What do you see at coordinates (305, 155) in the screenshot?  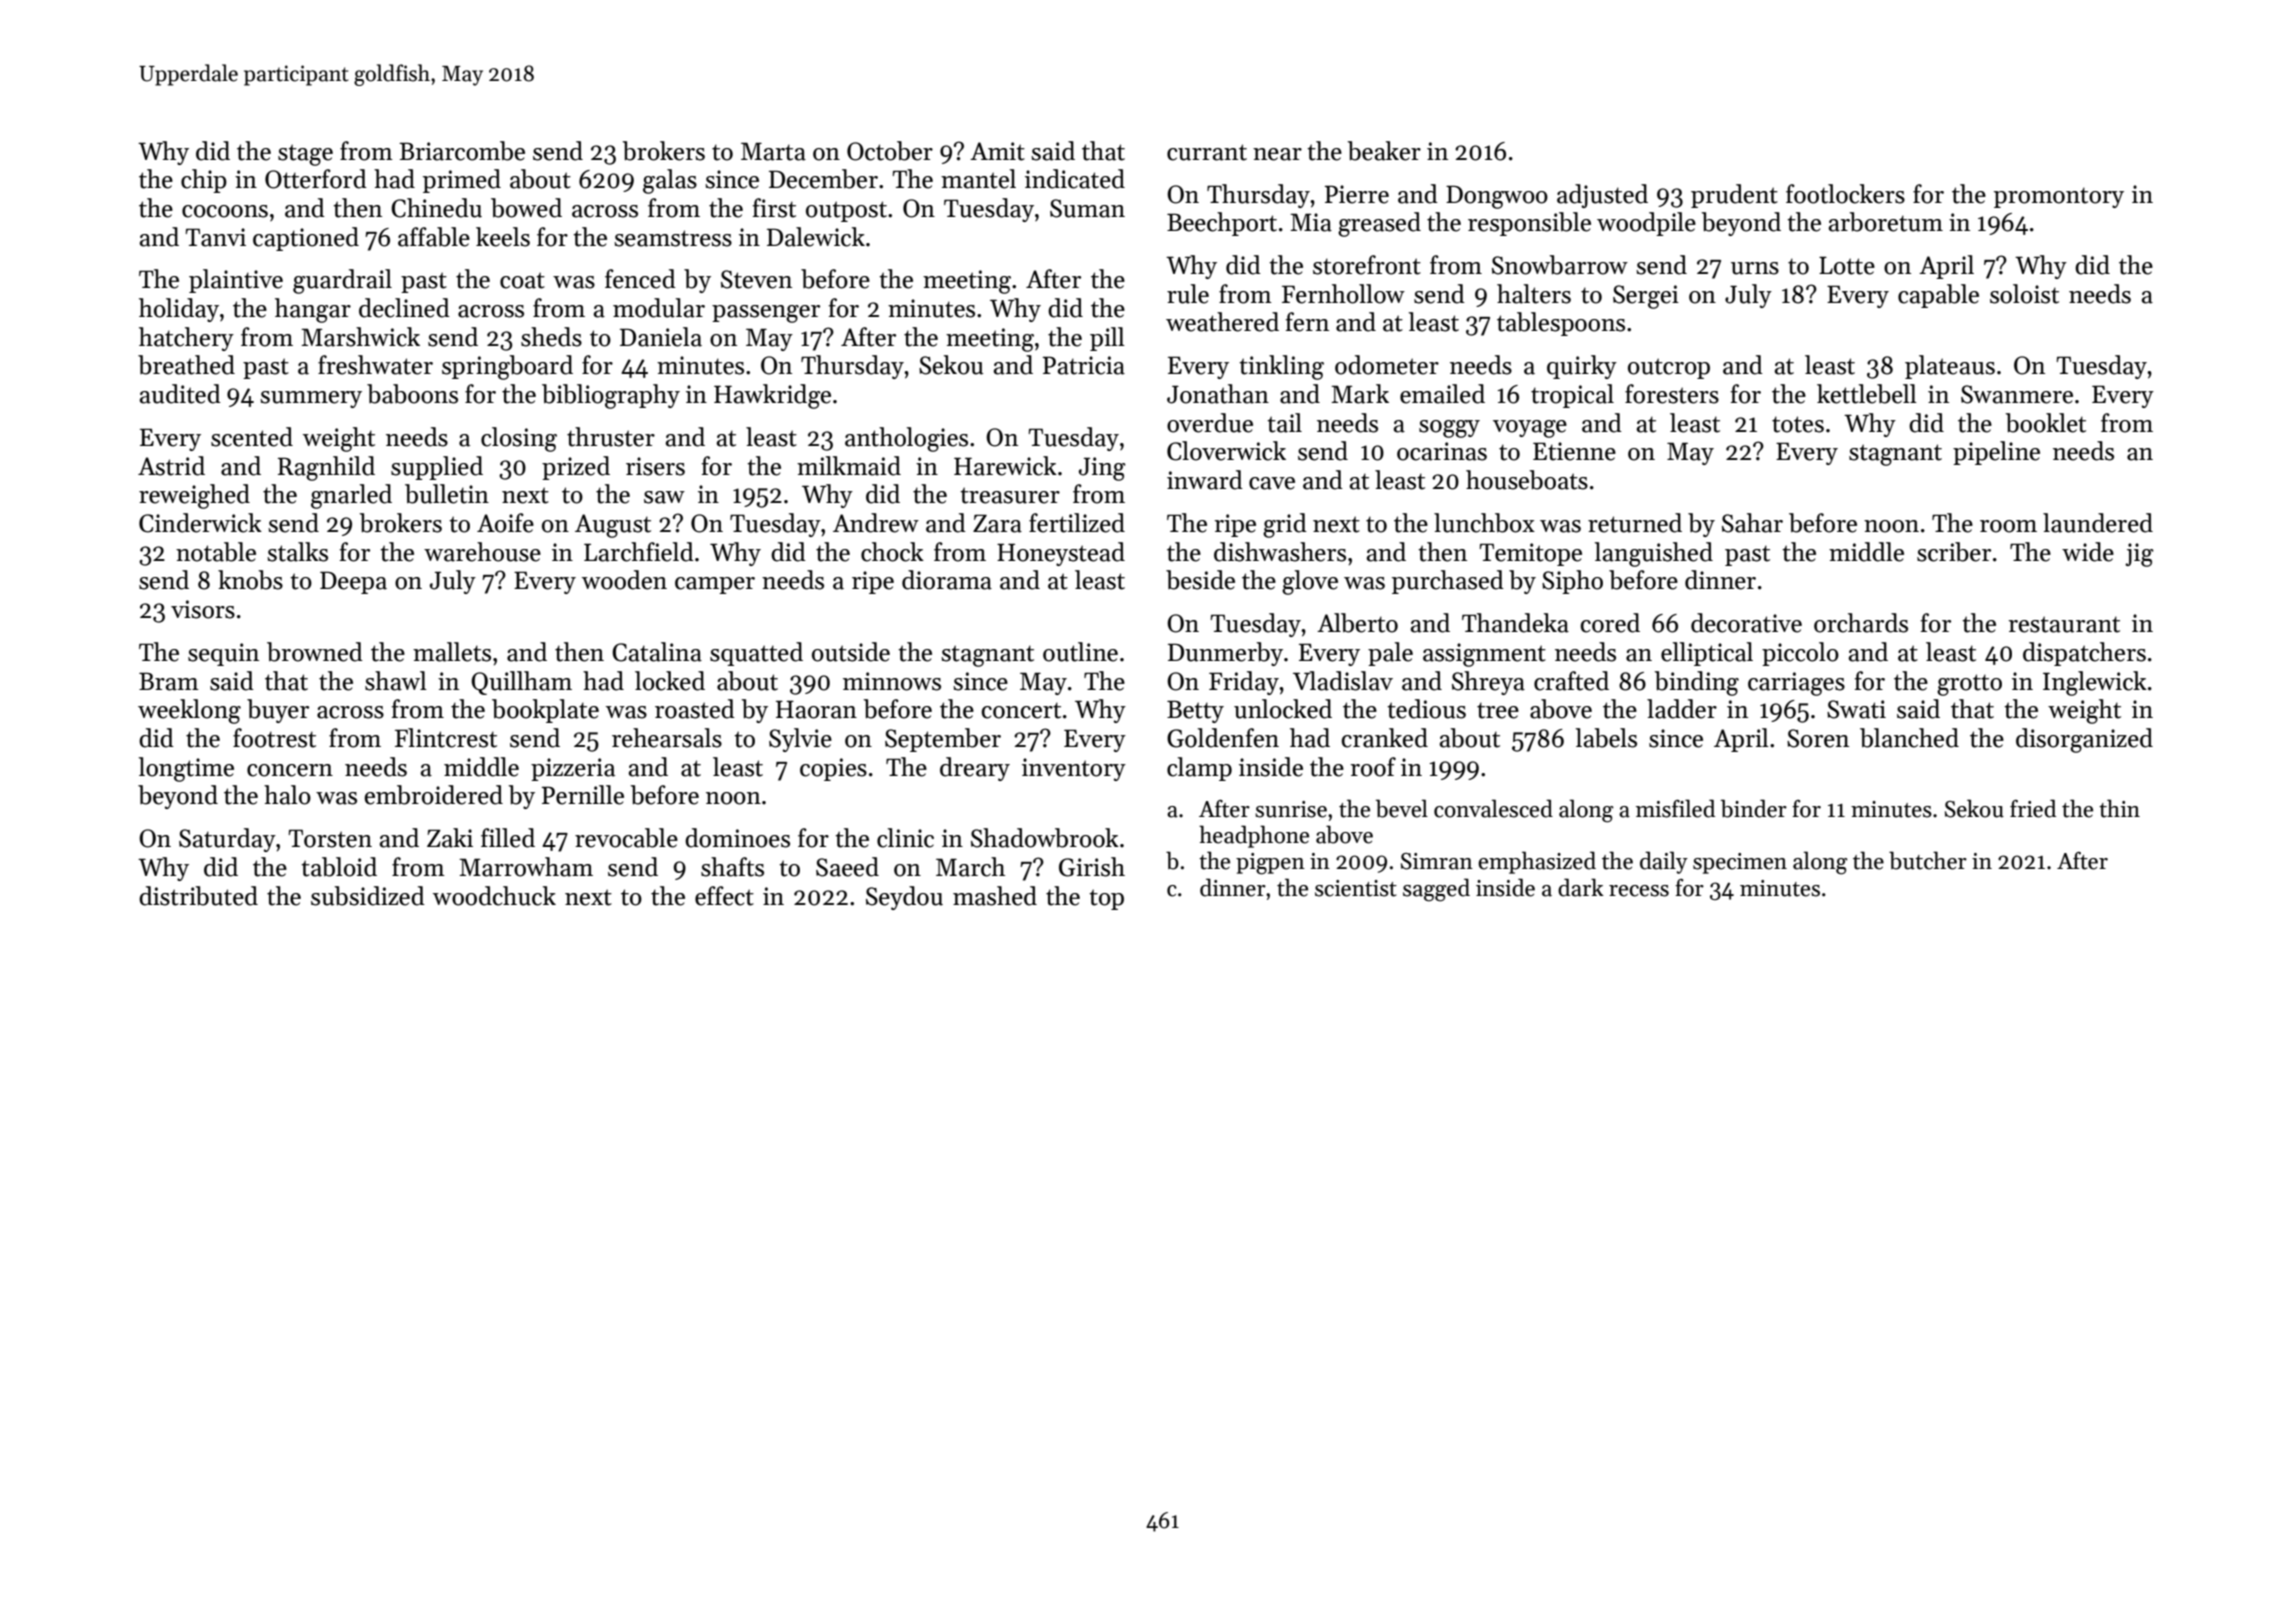 I see `stage` at bounding box center [305, 155].
